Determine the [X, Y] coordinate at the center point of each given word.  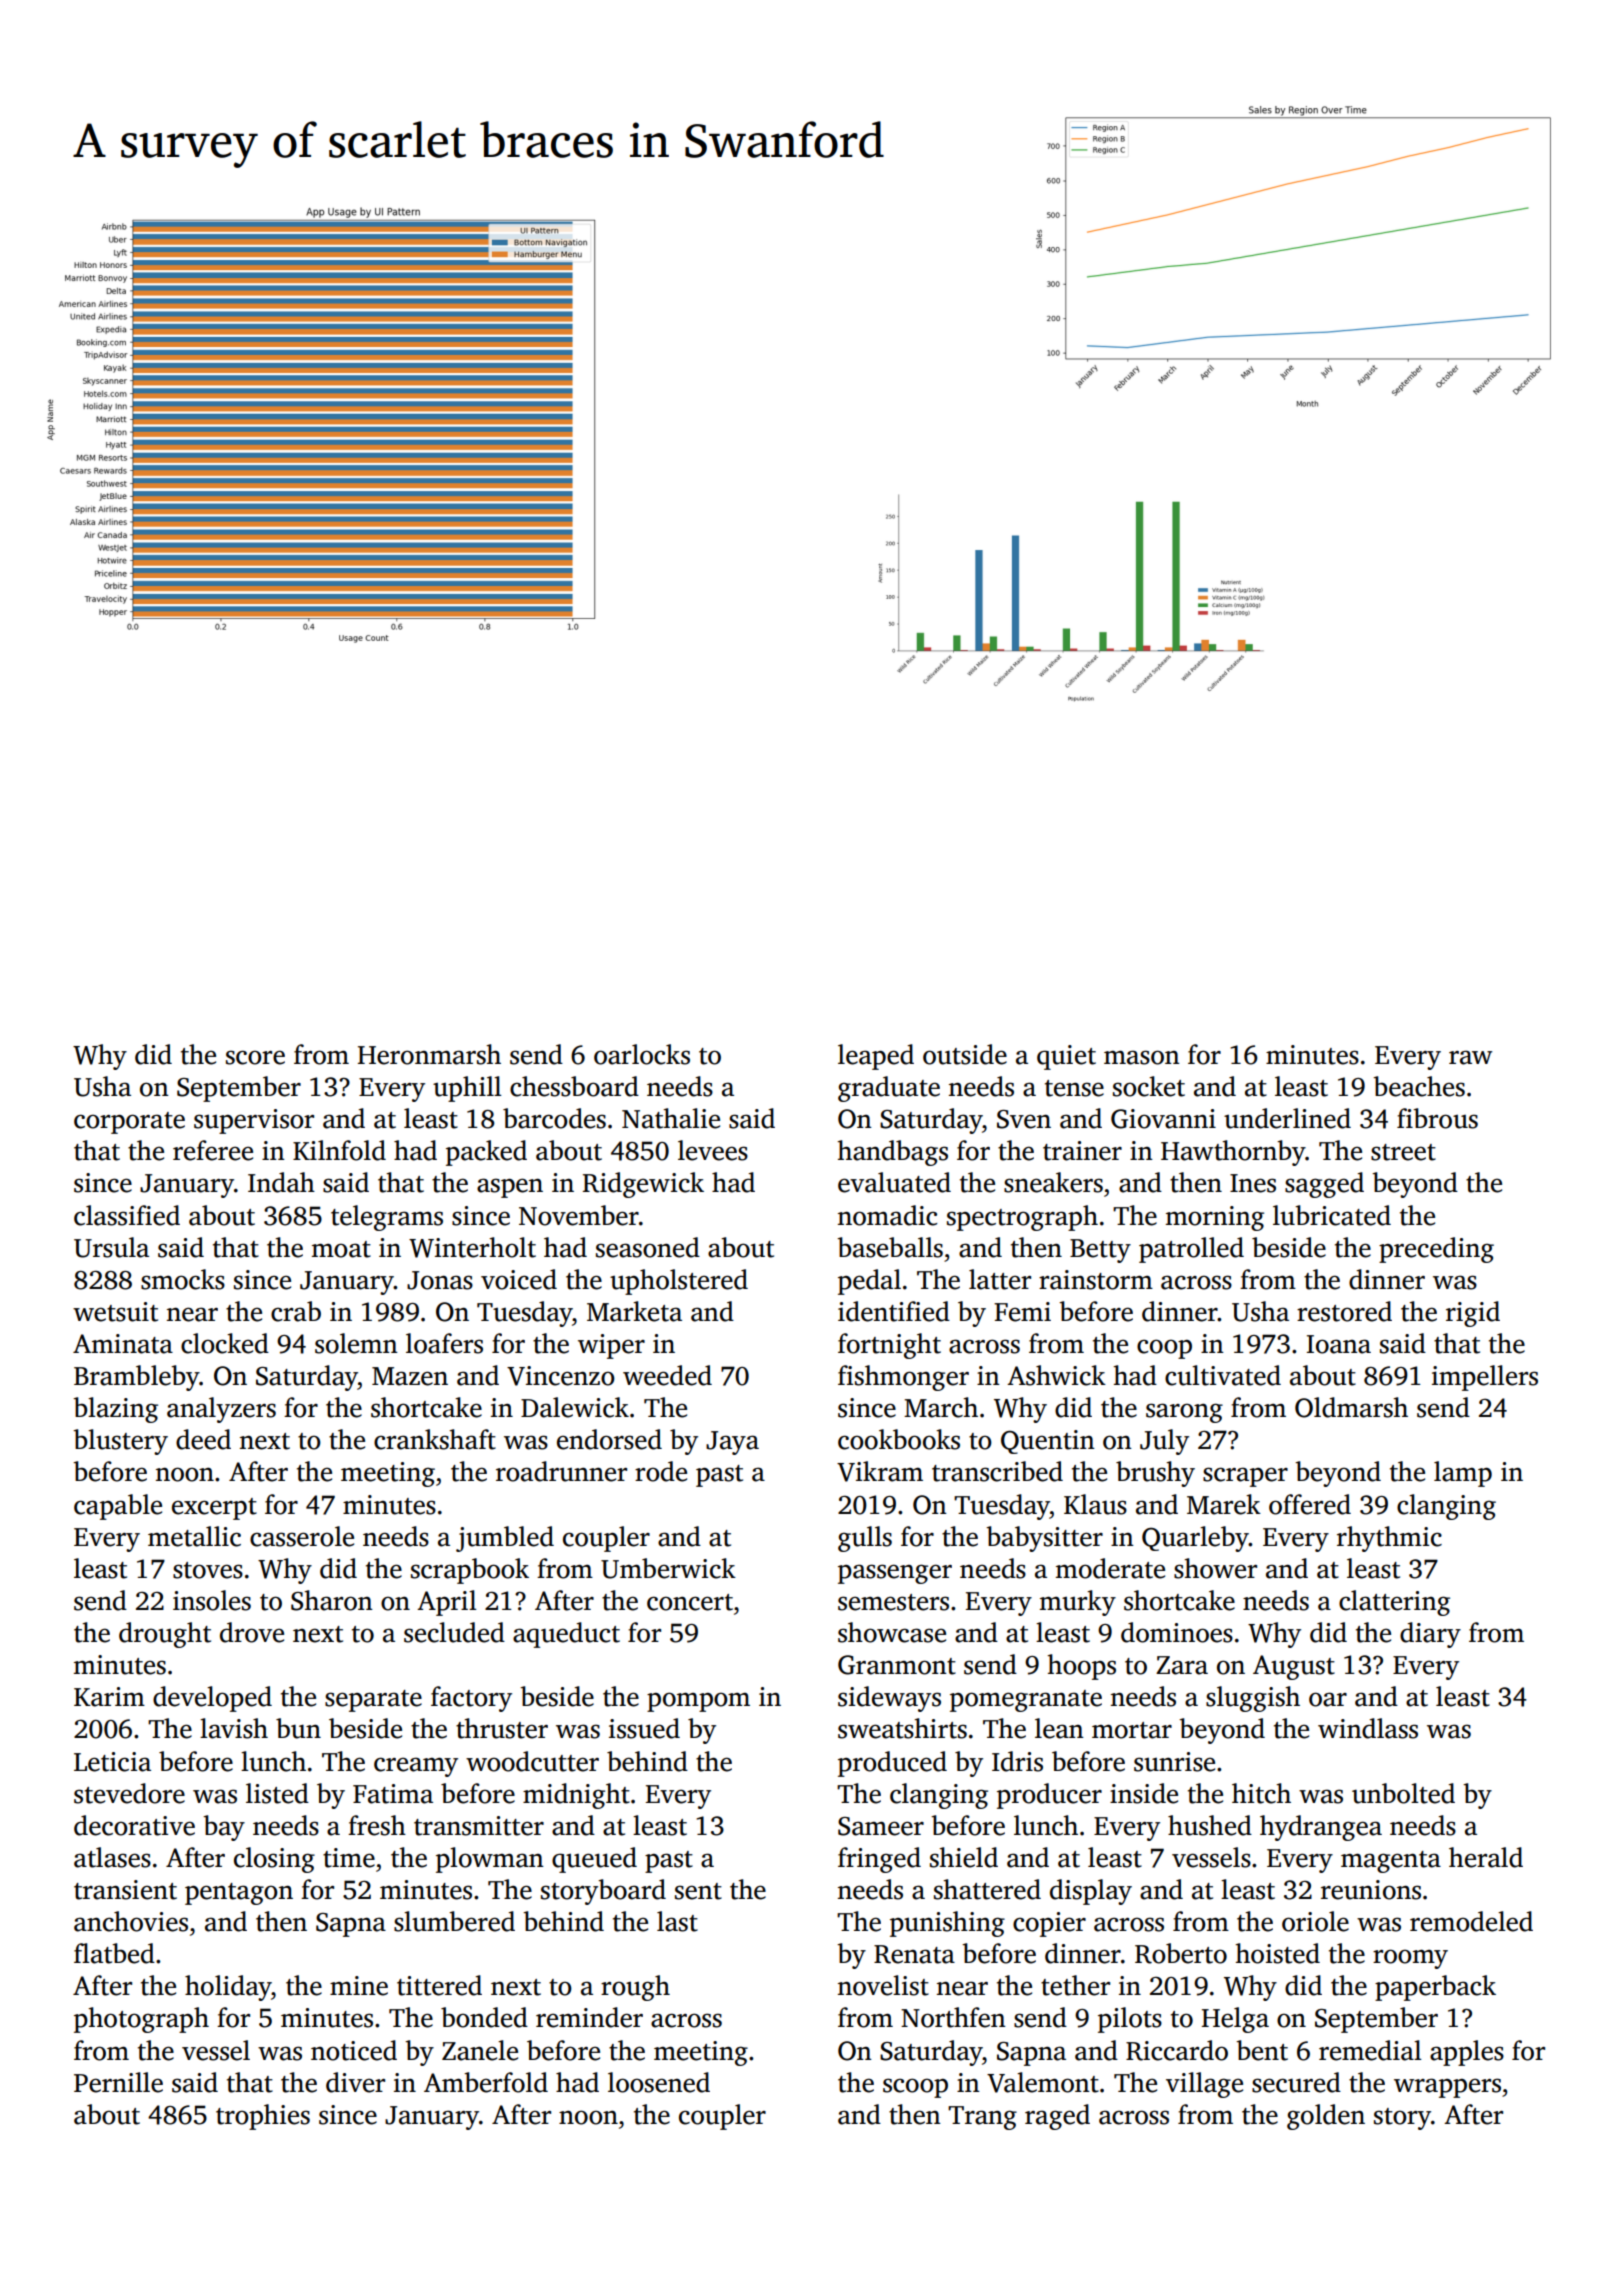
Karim [109, 1697]
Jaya [732, 1443]
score [255, 1057]
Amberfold [486, 2082]
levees [713, 1150]
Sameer [881, 1826]
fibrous [1437, 1118]
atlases [112, 1857]
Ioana [1339, 1344]
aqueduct [566, 1635]
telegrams [387, 1218]
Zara [1182, 1665]
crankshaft [435, 1439]
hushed [1210, 1825]
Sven [1024, 1119]
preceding [1436, 1250]
